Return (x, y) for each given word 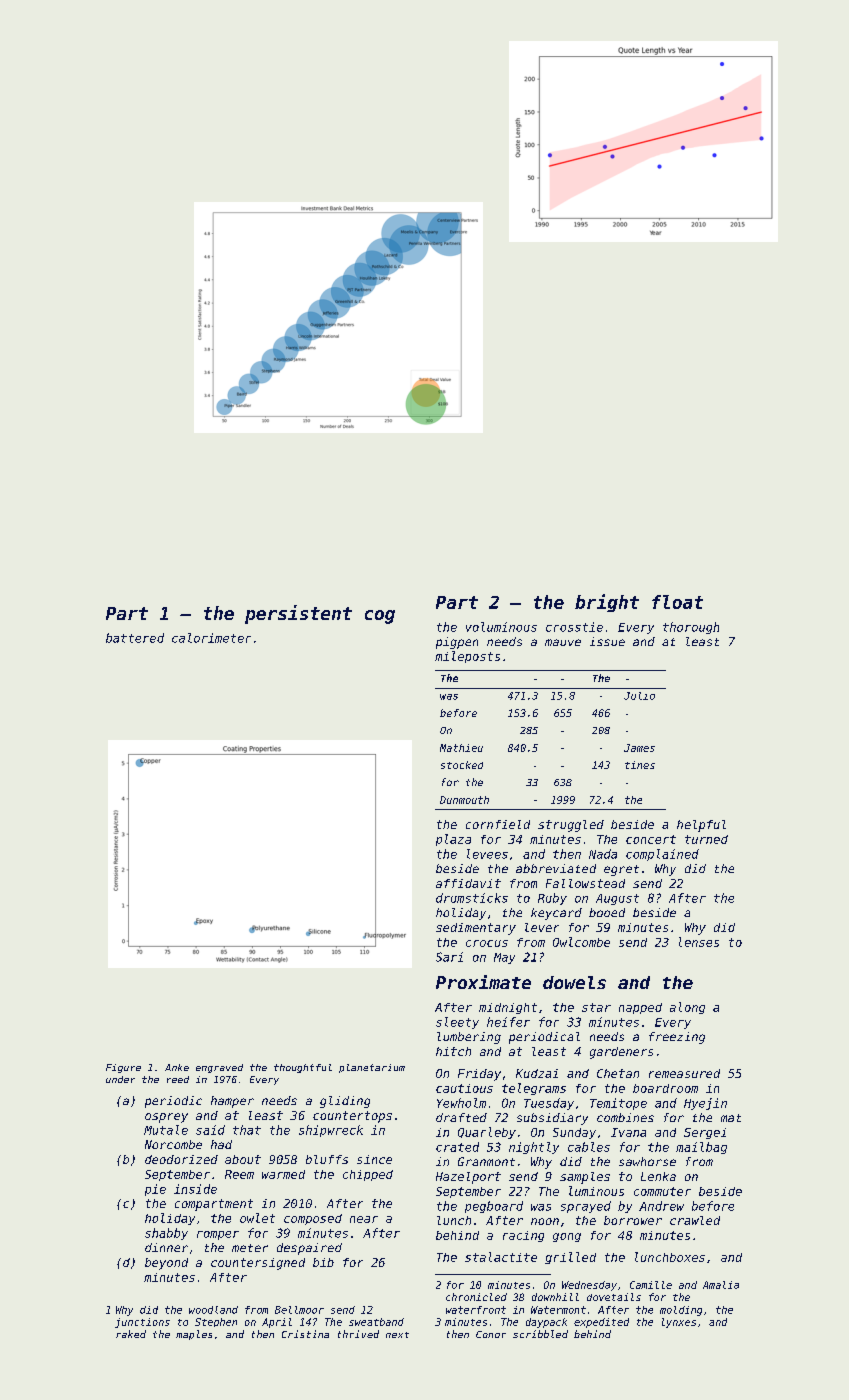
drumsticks (472, 898)
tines (640, 765)
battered (135, 638)
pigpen (457, 643)
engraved (219, 1068)
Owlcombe (581, 942)
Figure (123, 1068)
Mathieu (461, 748)
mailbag (701, 1148)
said (210, 1130)
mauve (563, 642)
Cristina (305, 1334)
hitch (453, 1051)
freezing (677, 1038)
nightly (534, 1148)
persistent (298, 614)
